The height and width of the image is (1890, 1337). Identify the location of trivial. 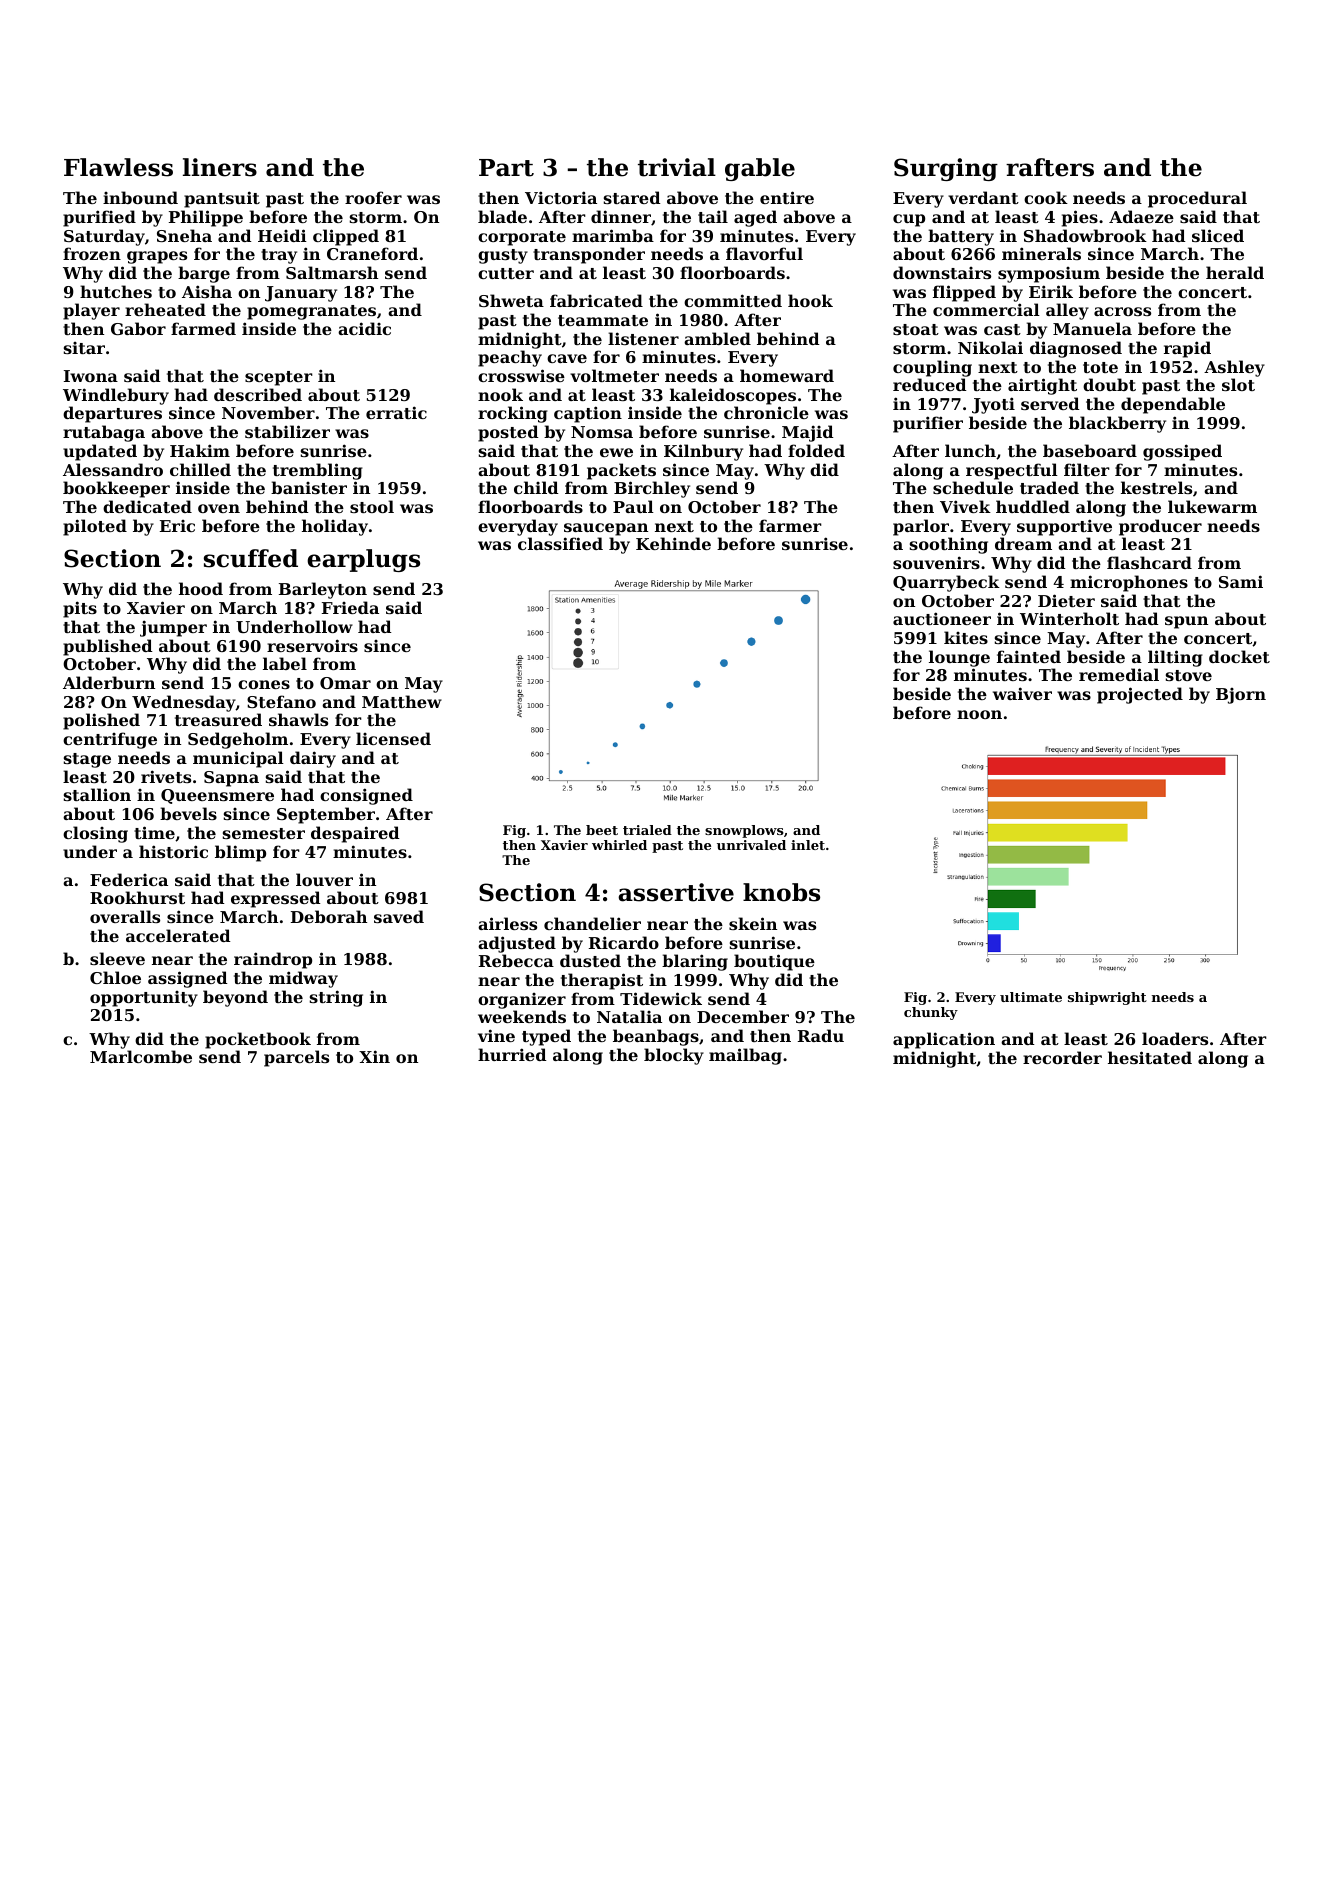
(677, 167).
